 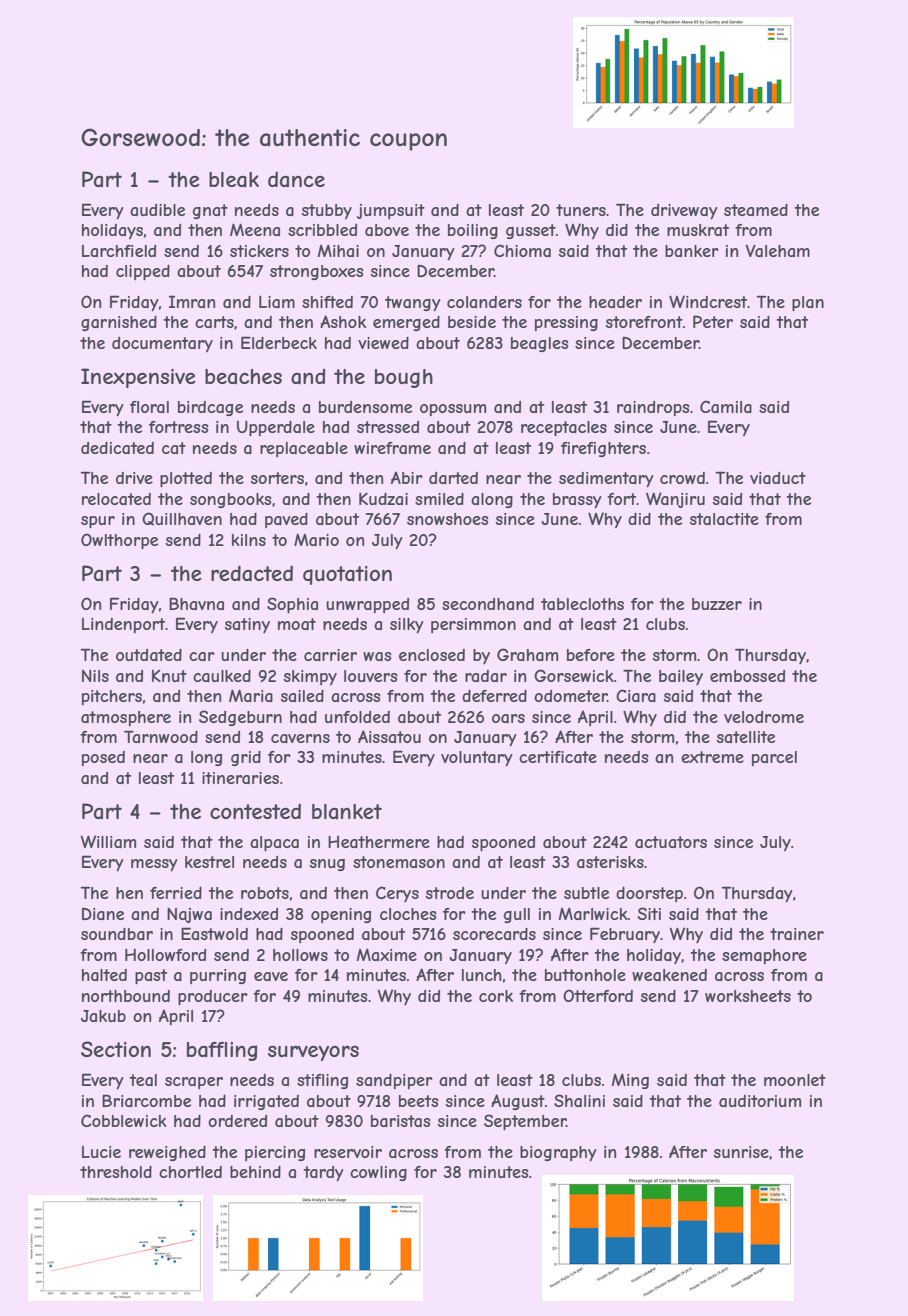 What do you see at coordinates (222, 1051) in the screenshot?
I see `baffling` at bounding box center [222, 1051].
